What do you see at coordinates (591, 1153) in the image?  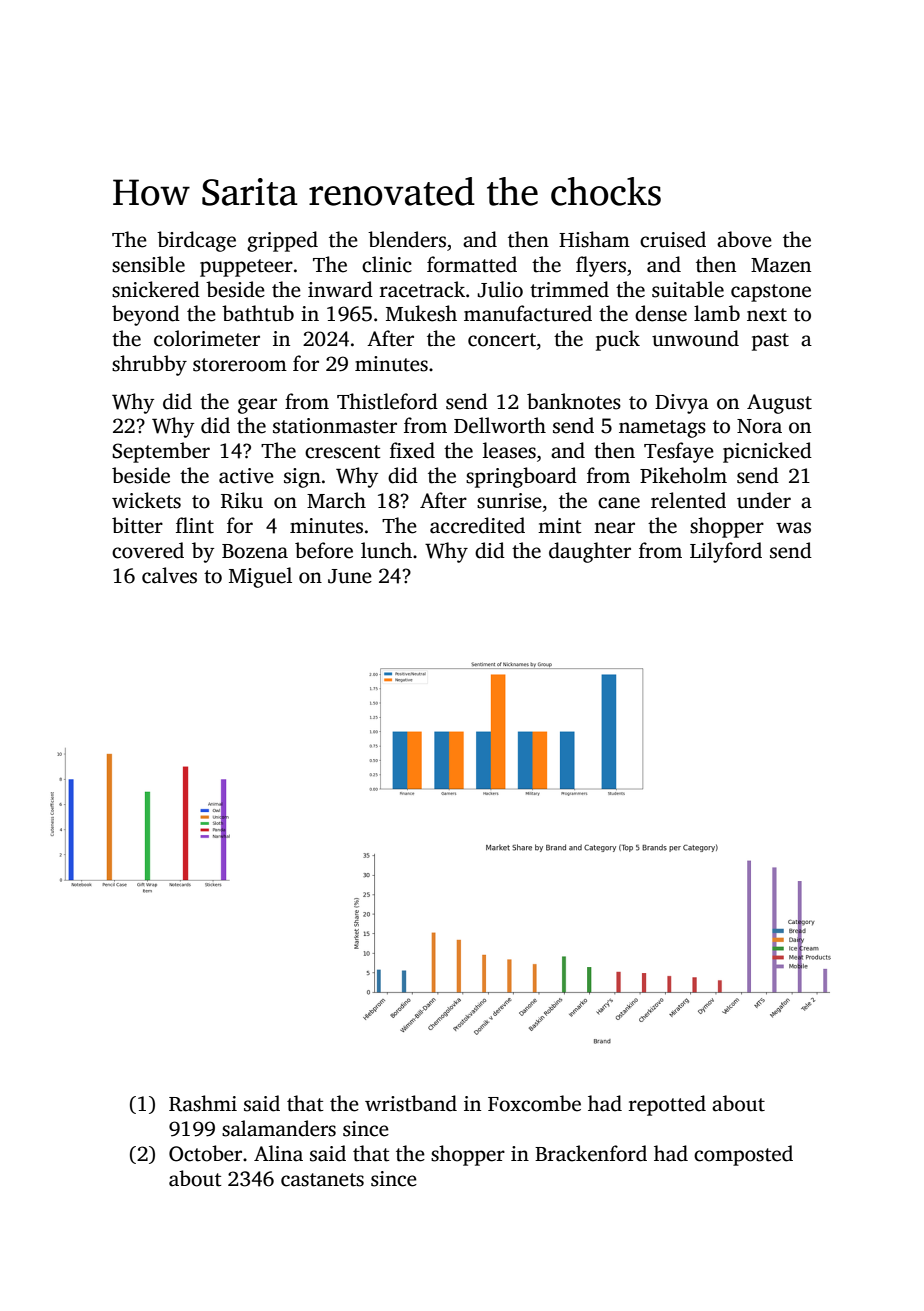 I see `Brackenford` at bounding box center [591, 1153].
